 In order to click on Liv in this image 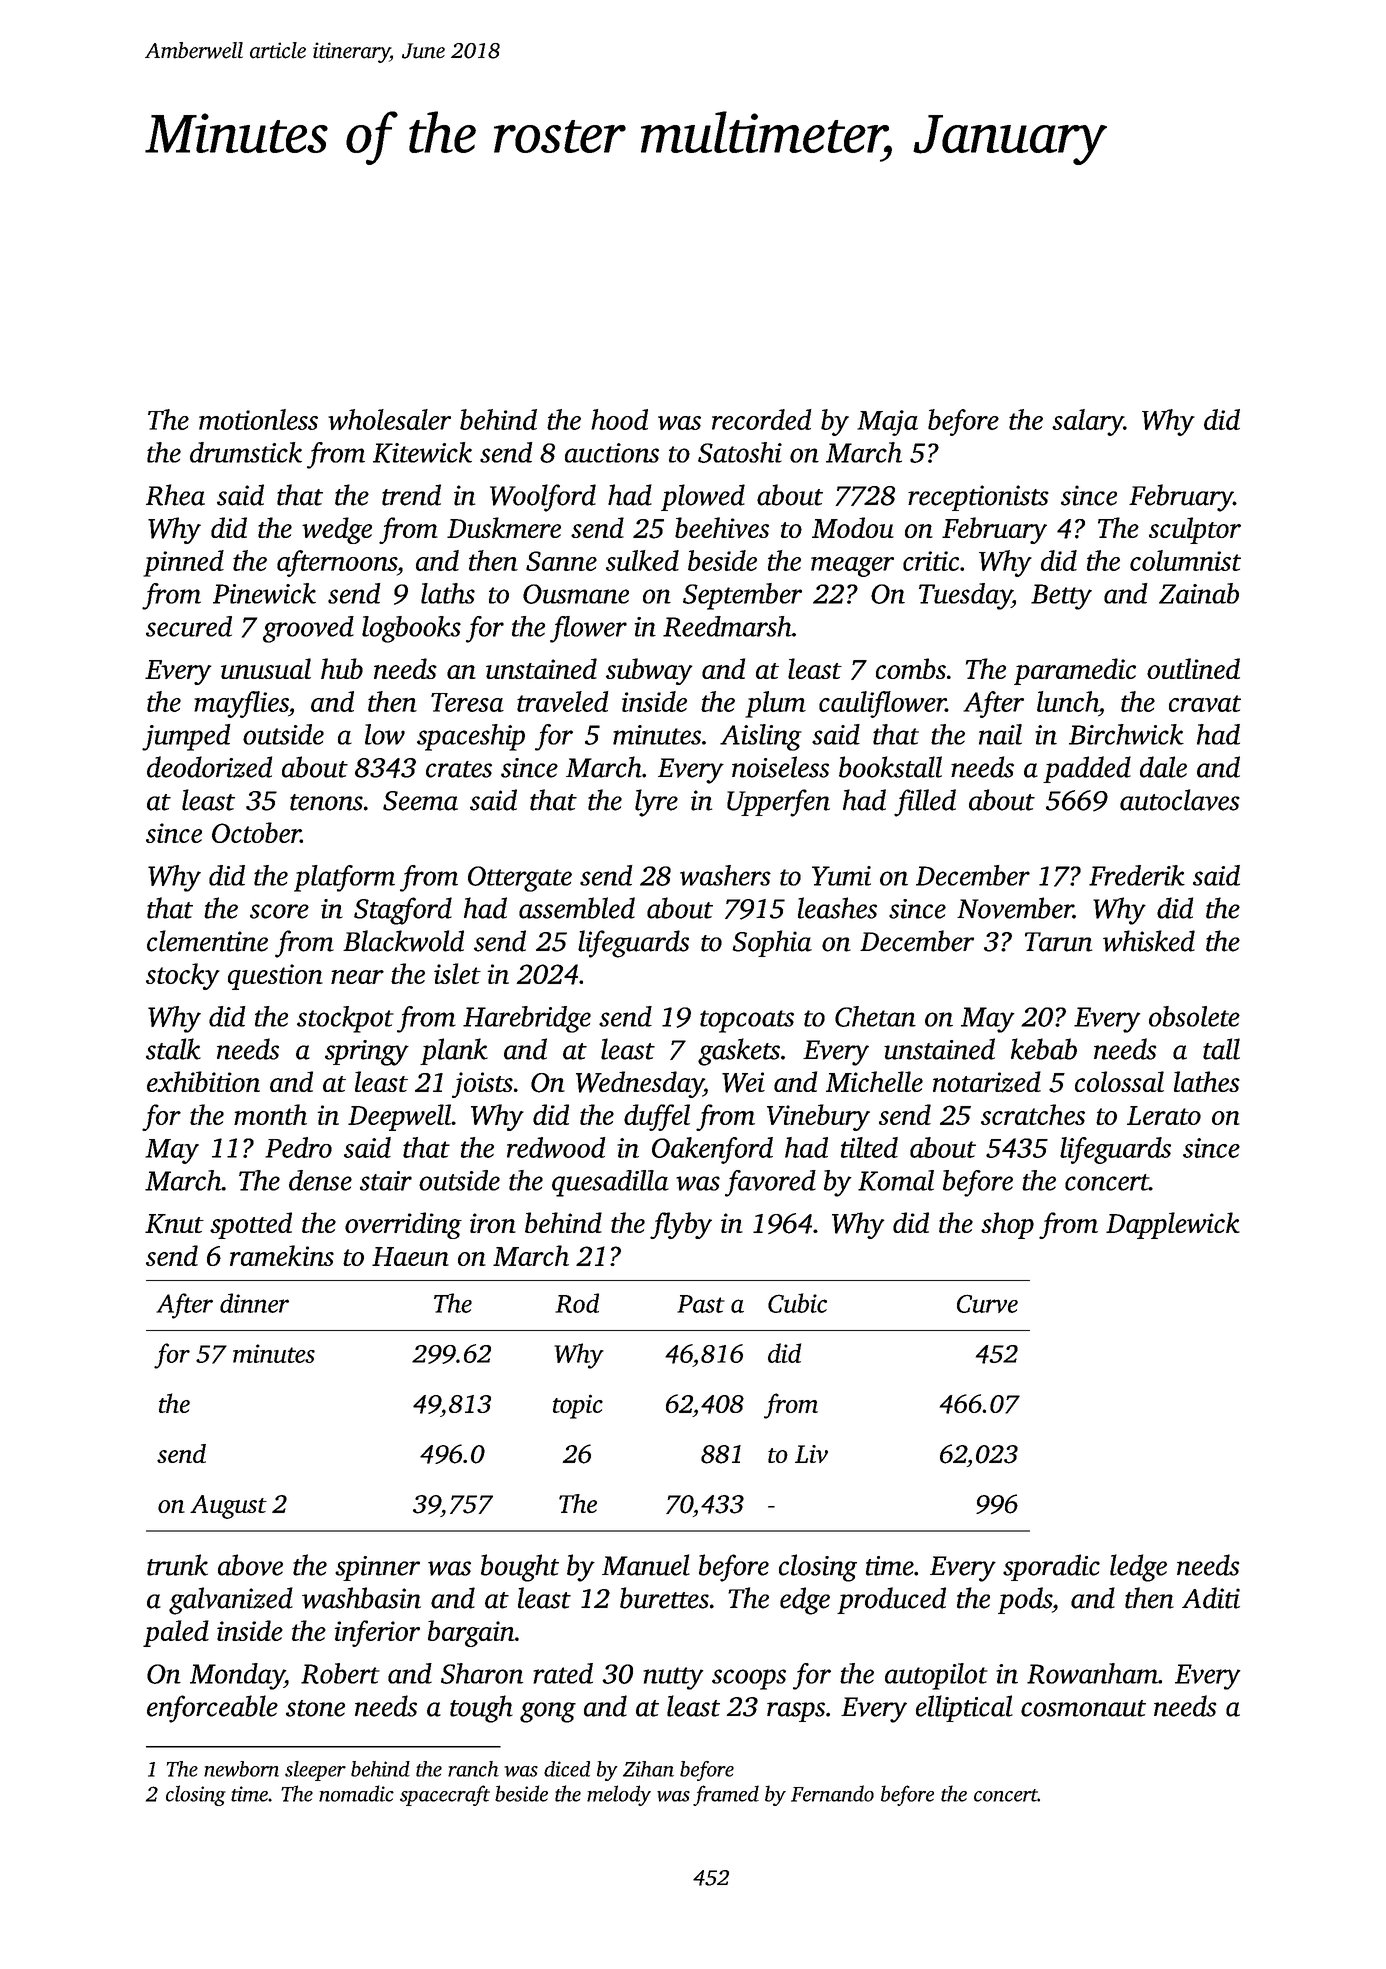, I will do `click(811, 1454)`.
